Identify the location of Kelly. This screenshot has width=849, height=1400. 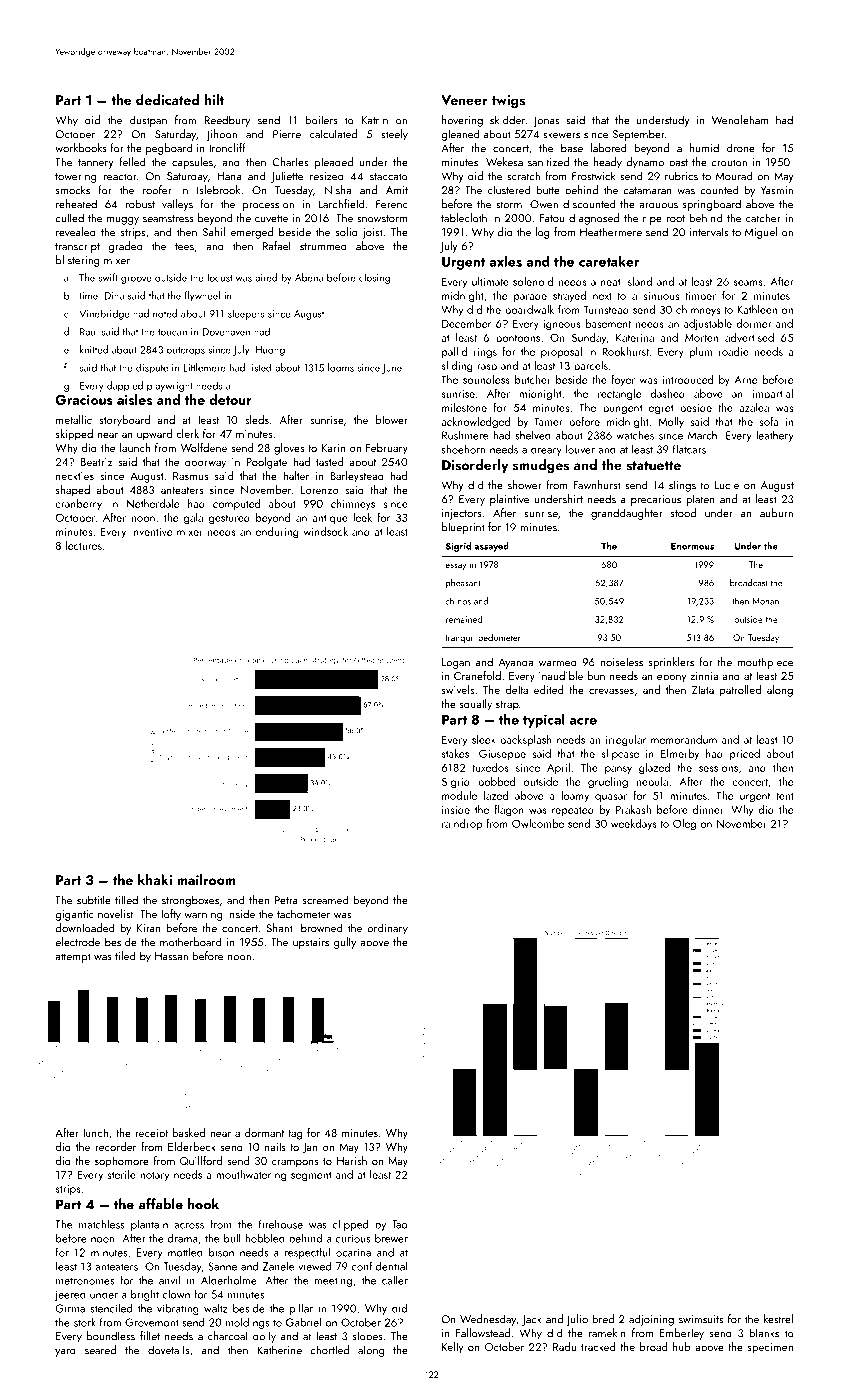
(452, 1348).
